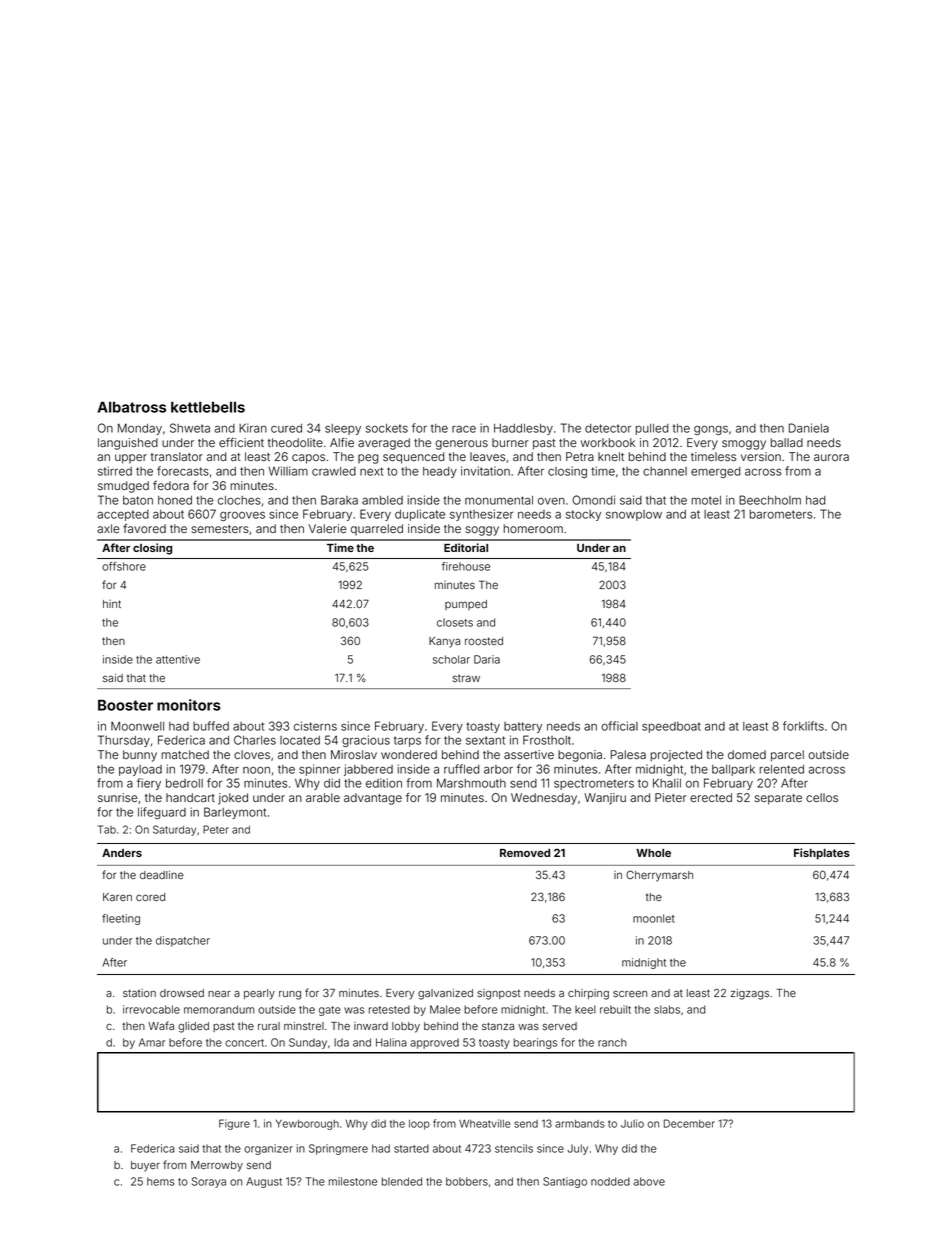 This screenshot has width=952, height=1233. I want to click on August, so click(264, 1182).
